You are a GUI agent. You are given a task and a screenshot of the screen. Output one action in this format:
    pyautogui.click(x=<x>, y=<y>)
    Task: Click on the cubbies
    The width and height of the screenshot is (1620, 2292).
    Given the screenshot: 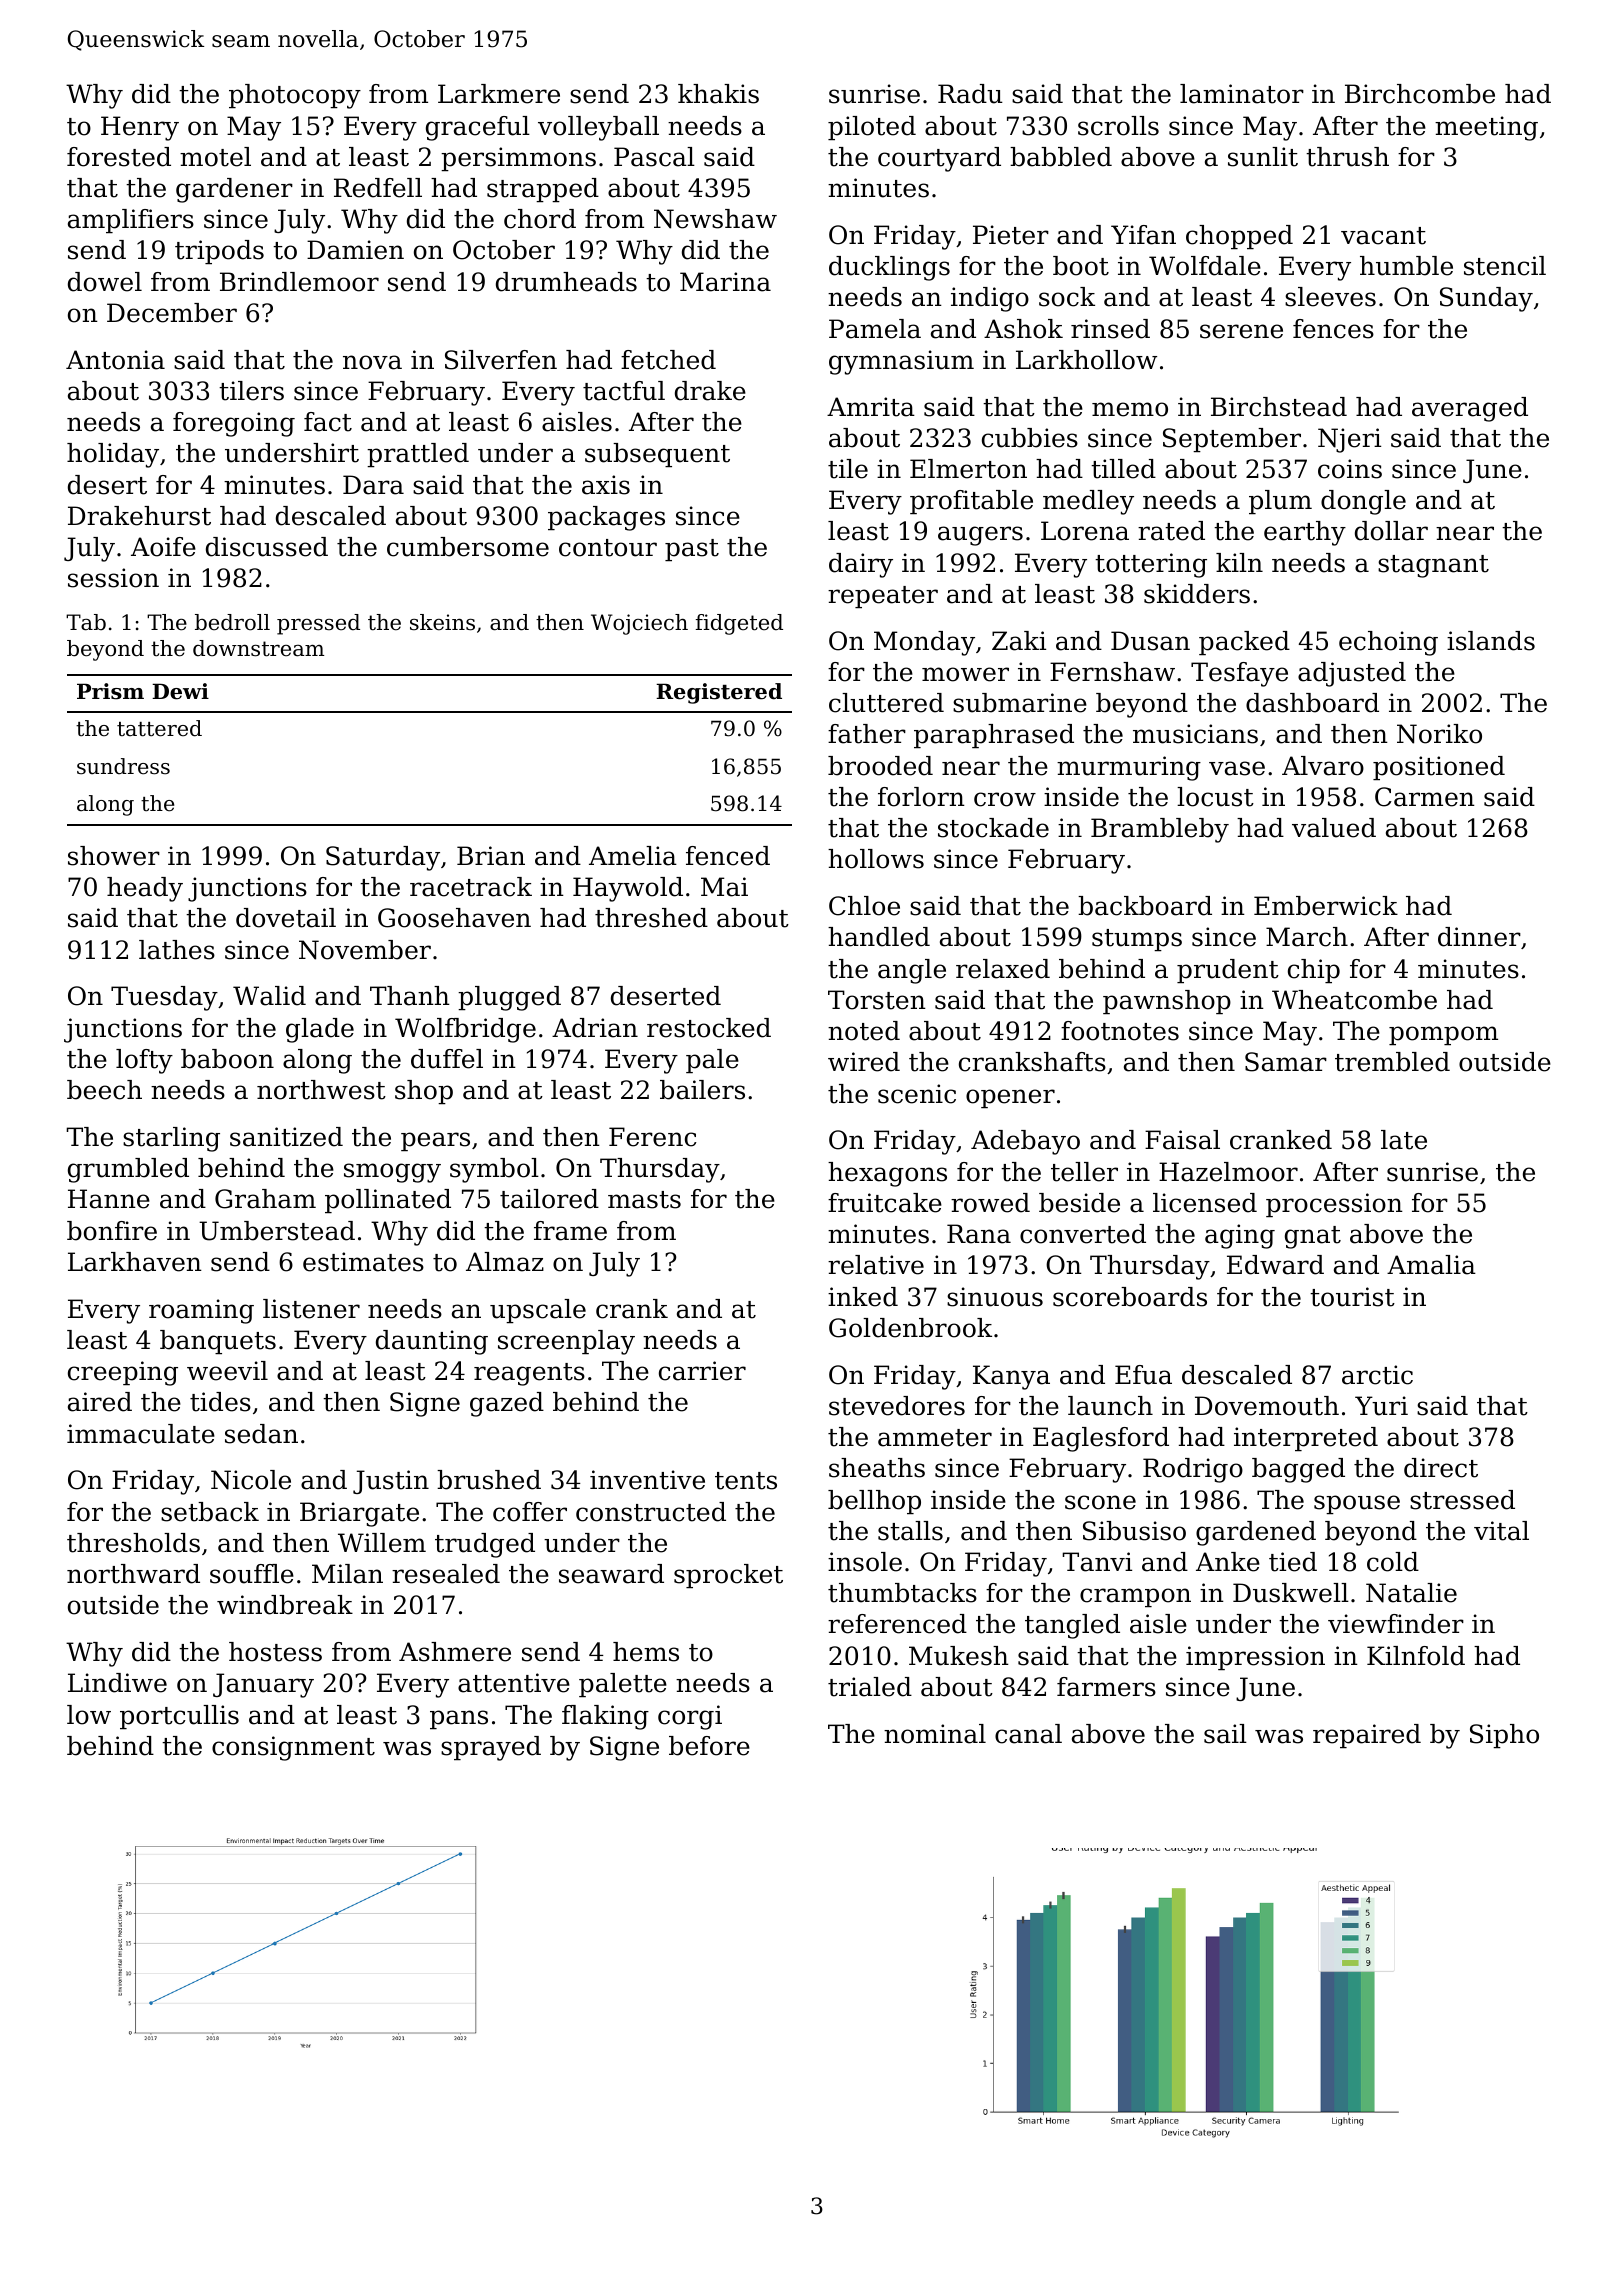 What is the action you would take?
    pyautogui.click(x=1030, y=438)
